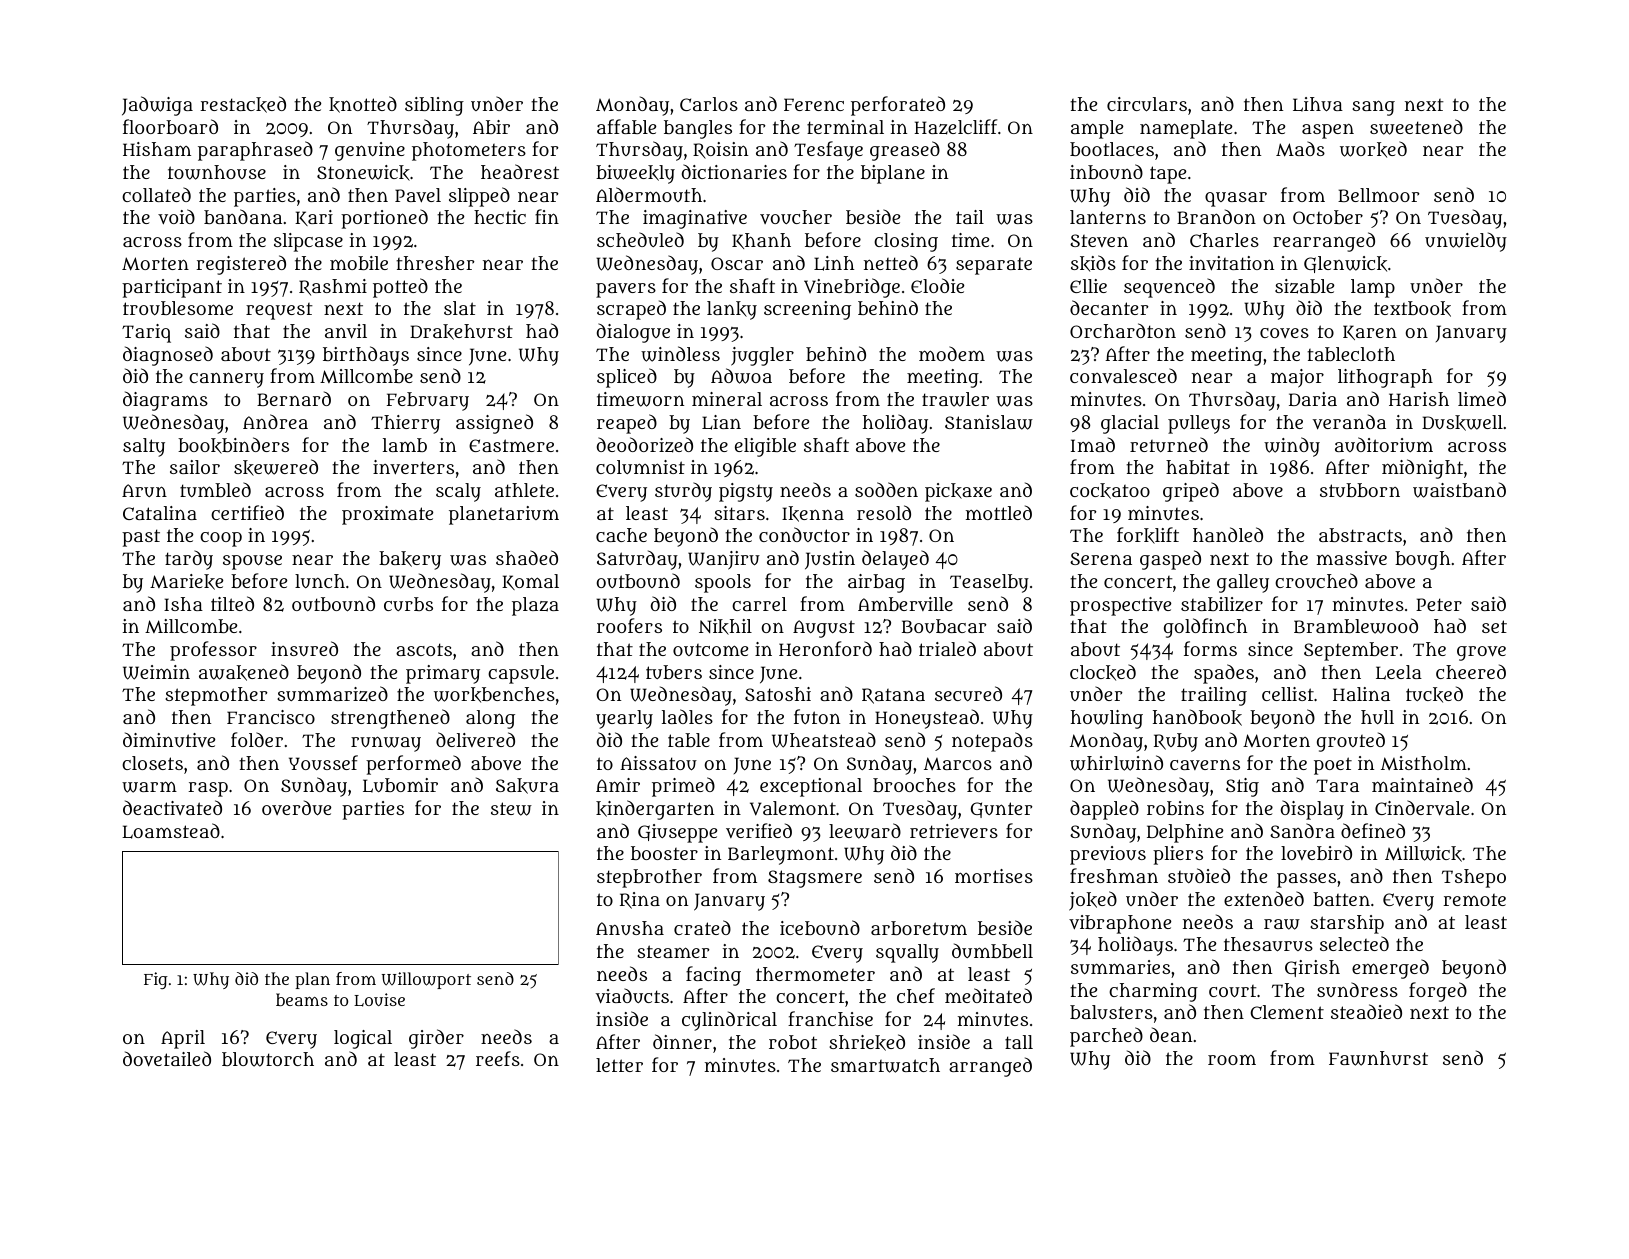 The width and height of the screenshot is (1629, 1259). I want to click on diagnosed, so click(168, 356).
